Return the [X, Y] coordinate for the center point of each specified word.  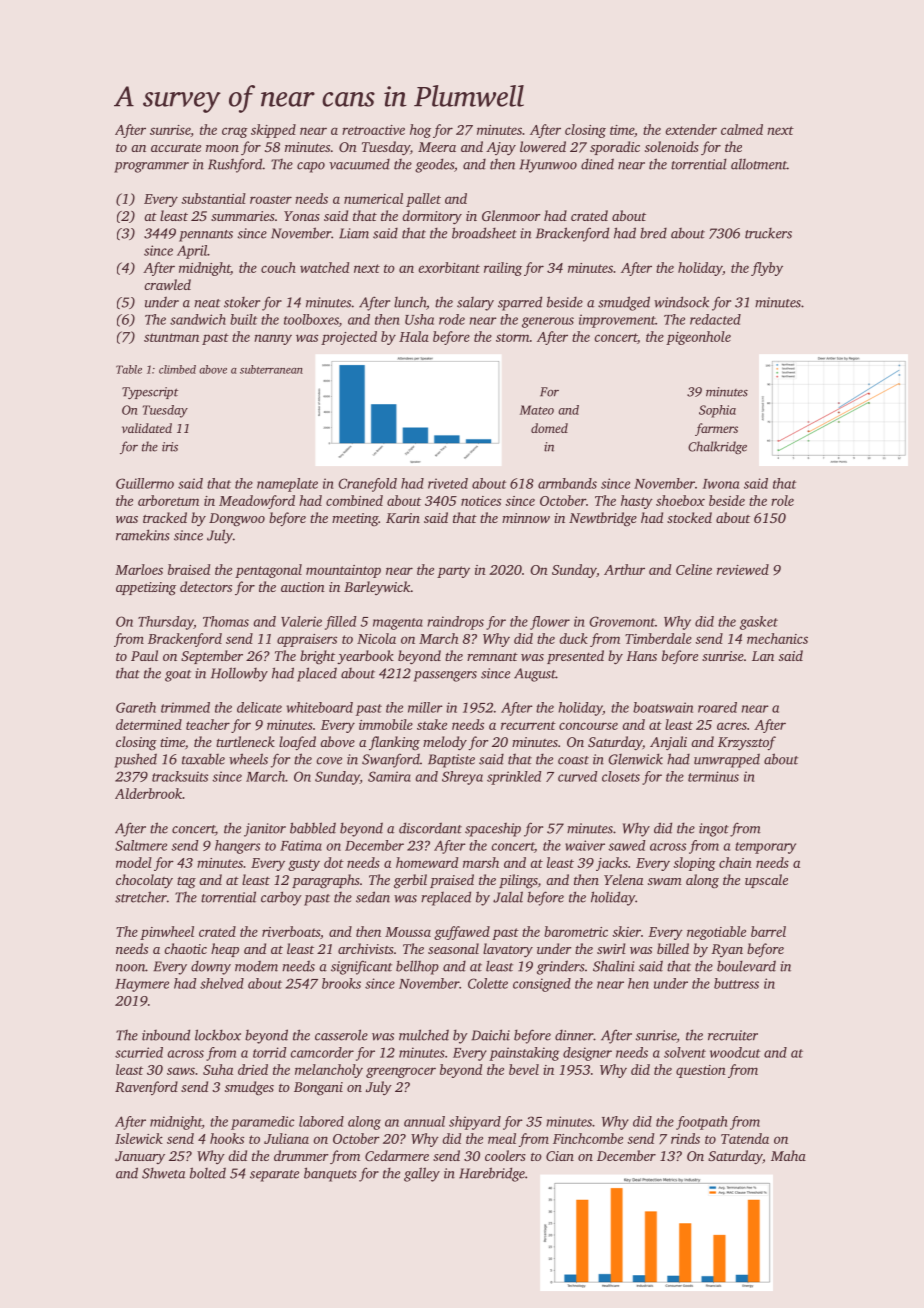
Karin [403, 518]
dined [597, 164]
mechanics [777, 638]
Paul [144, 655]
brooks [341, 983]
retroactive [373, 130]
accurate [176, 148]
